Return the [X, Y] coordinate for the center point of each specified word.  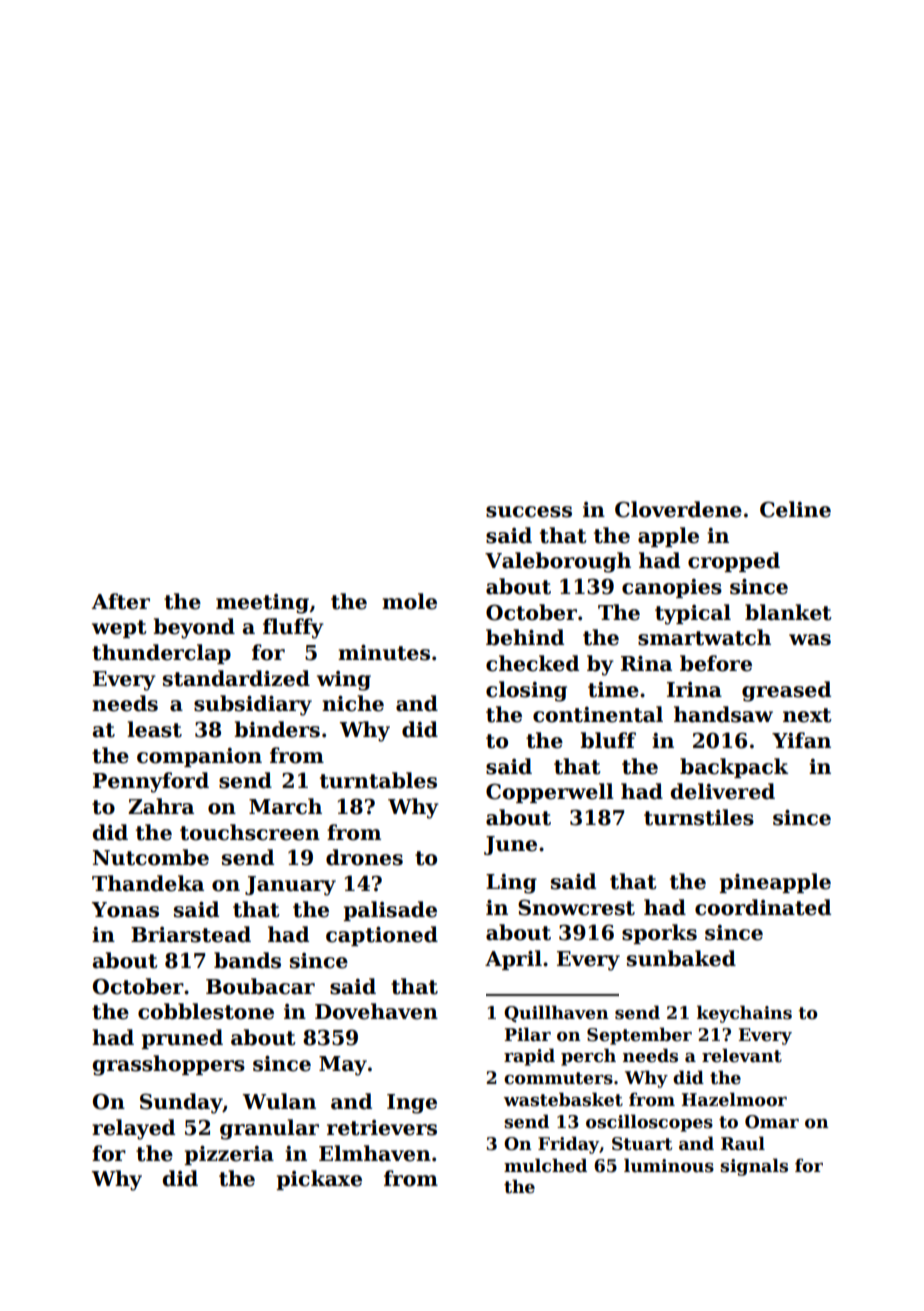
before [716, 663]
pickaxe [319, 1180]
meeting [262, 604]
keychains [744, 1014]
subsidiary [253, 705]
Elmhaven [375, 1153]
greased [786, 691]
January [290, 886]
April [513, 960]
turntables [378, 780]
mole [409, 601]
